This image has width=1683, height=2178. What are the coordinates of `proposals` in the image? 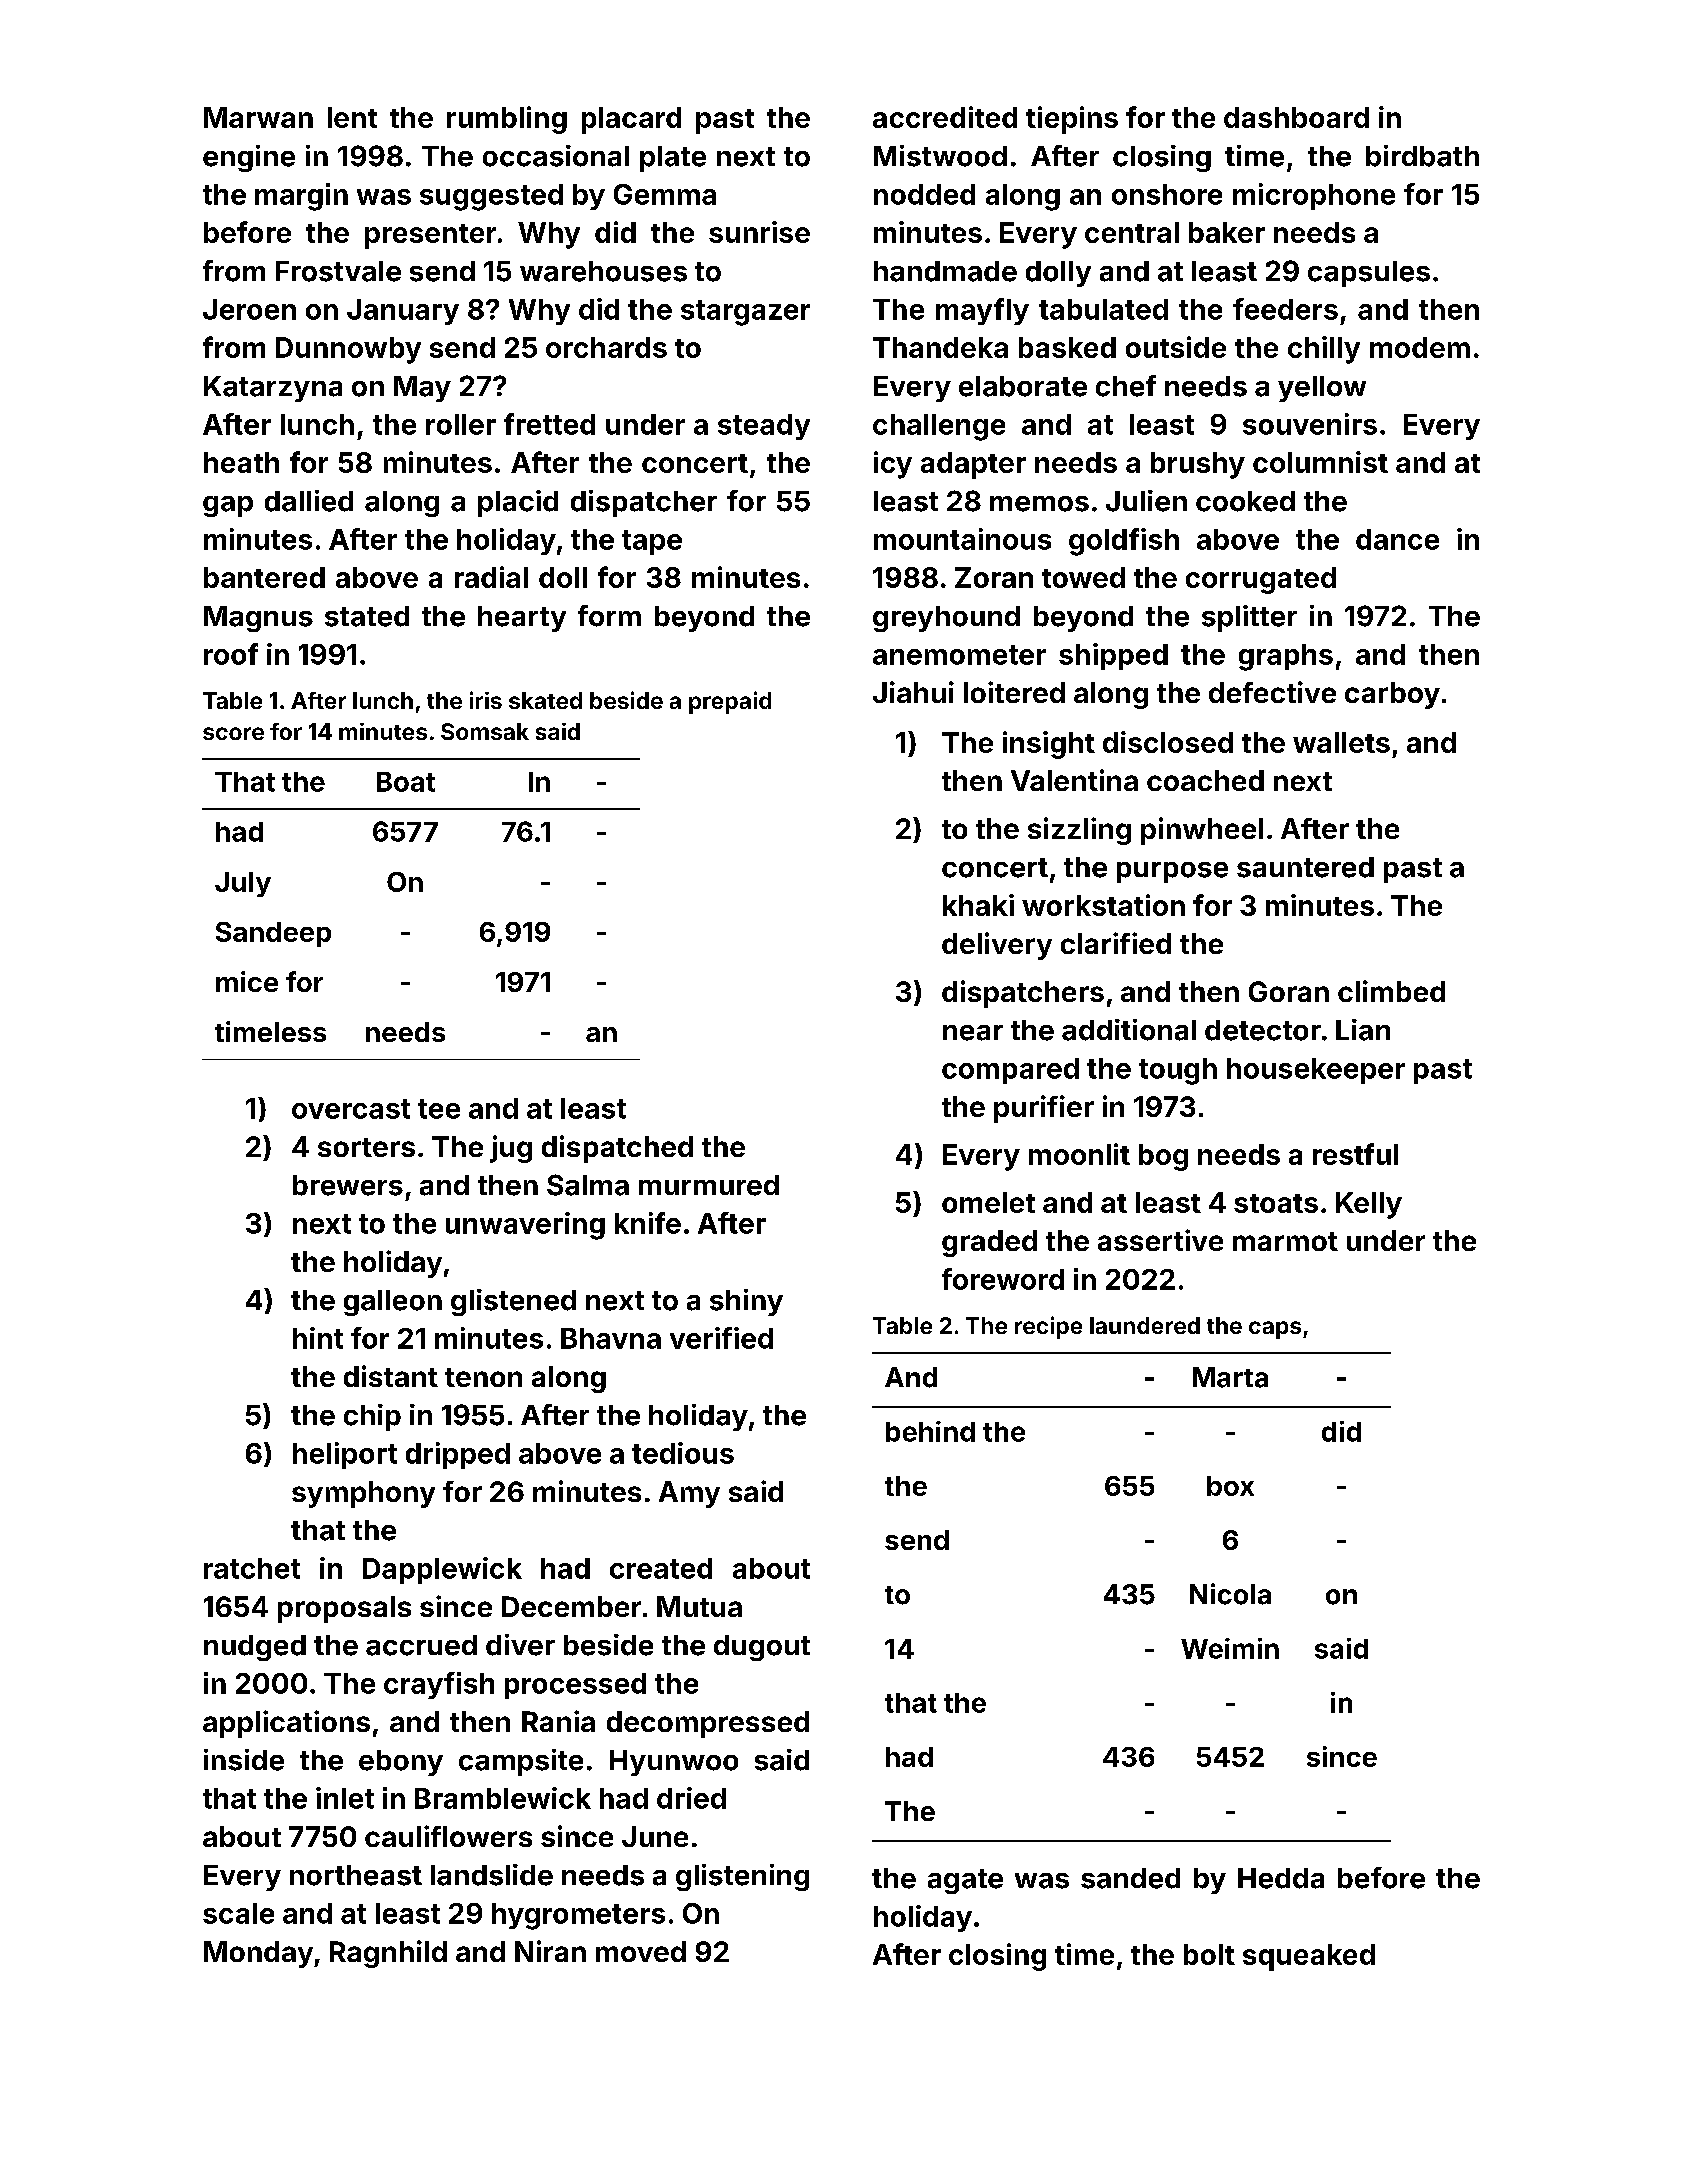 It's located at (344, 1609).
